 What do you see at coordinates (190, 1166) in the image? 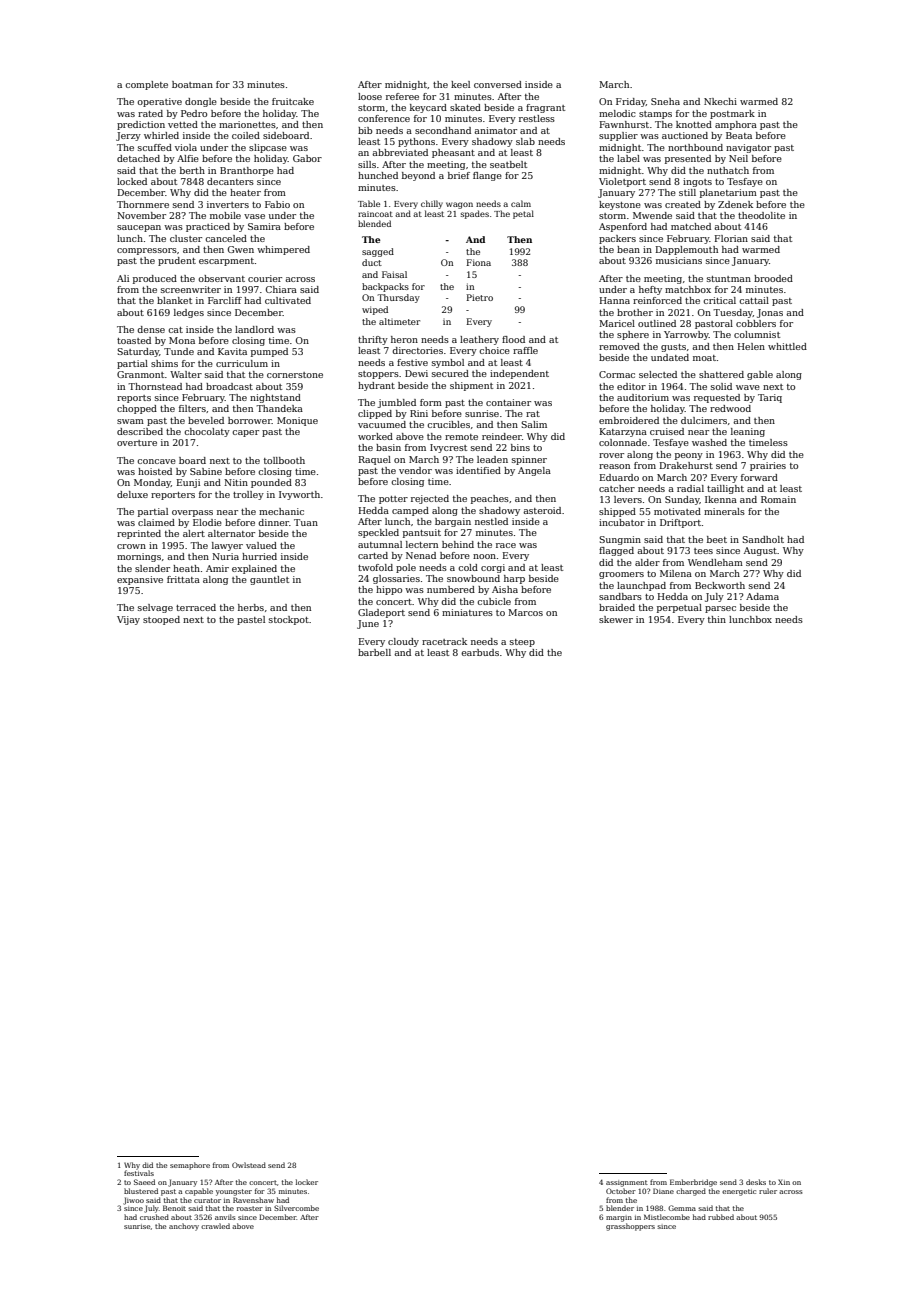
I see `semaphore` at bounding box center [190, 1166].
